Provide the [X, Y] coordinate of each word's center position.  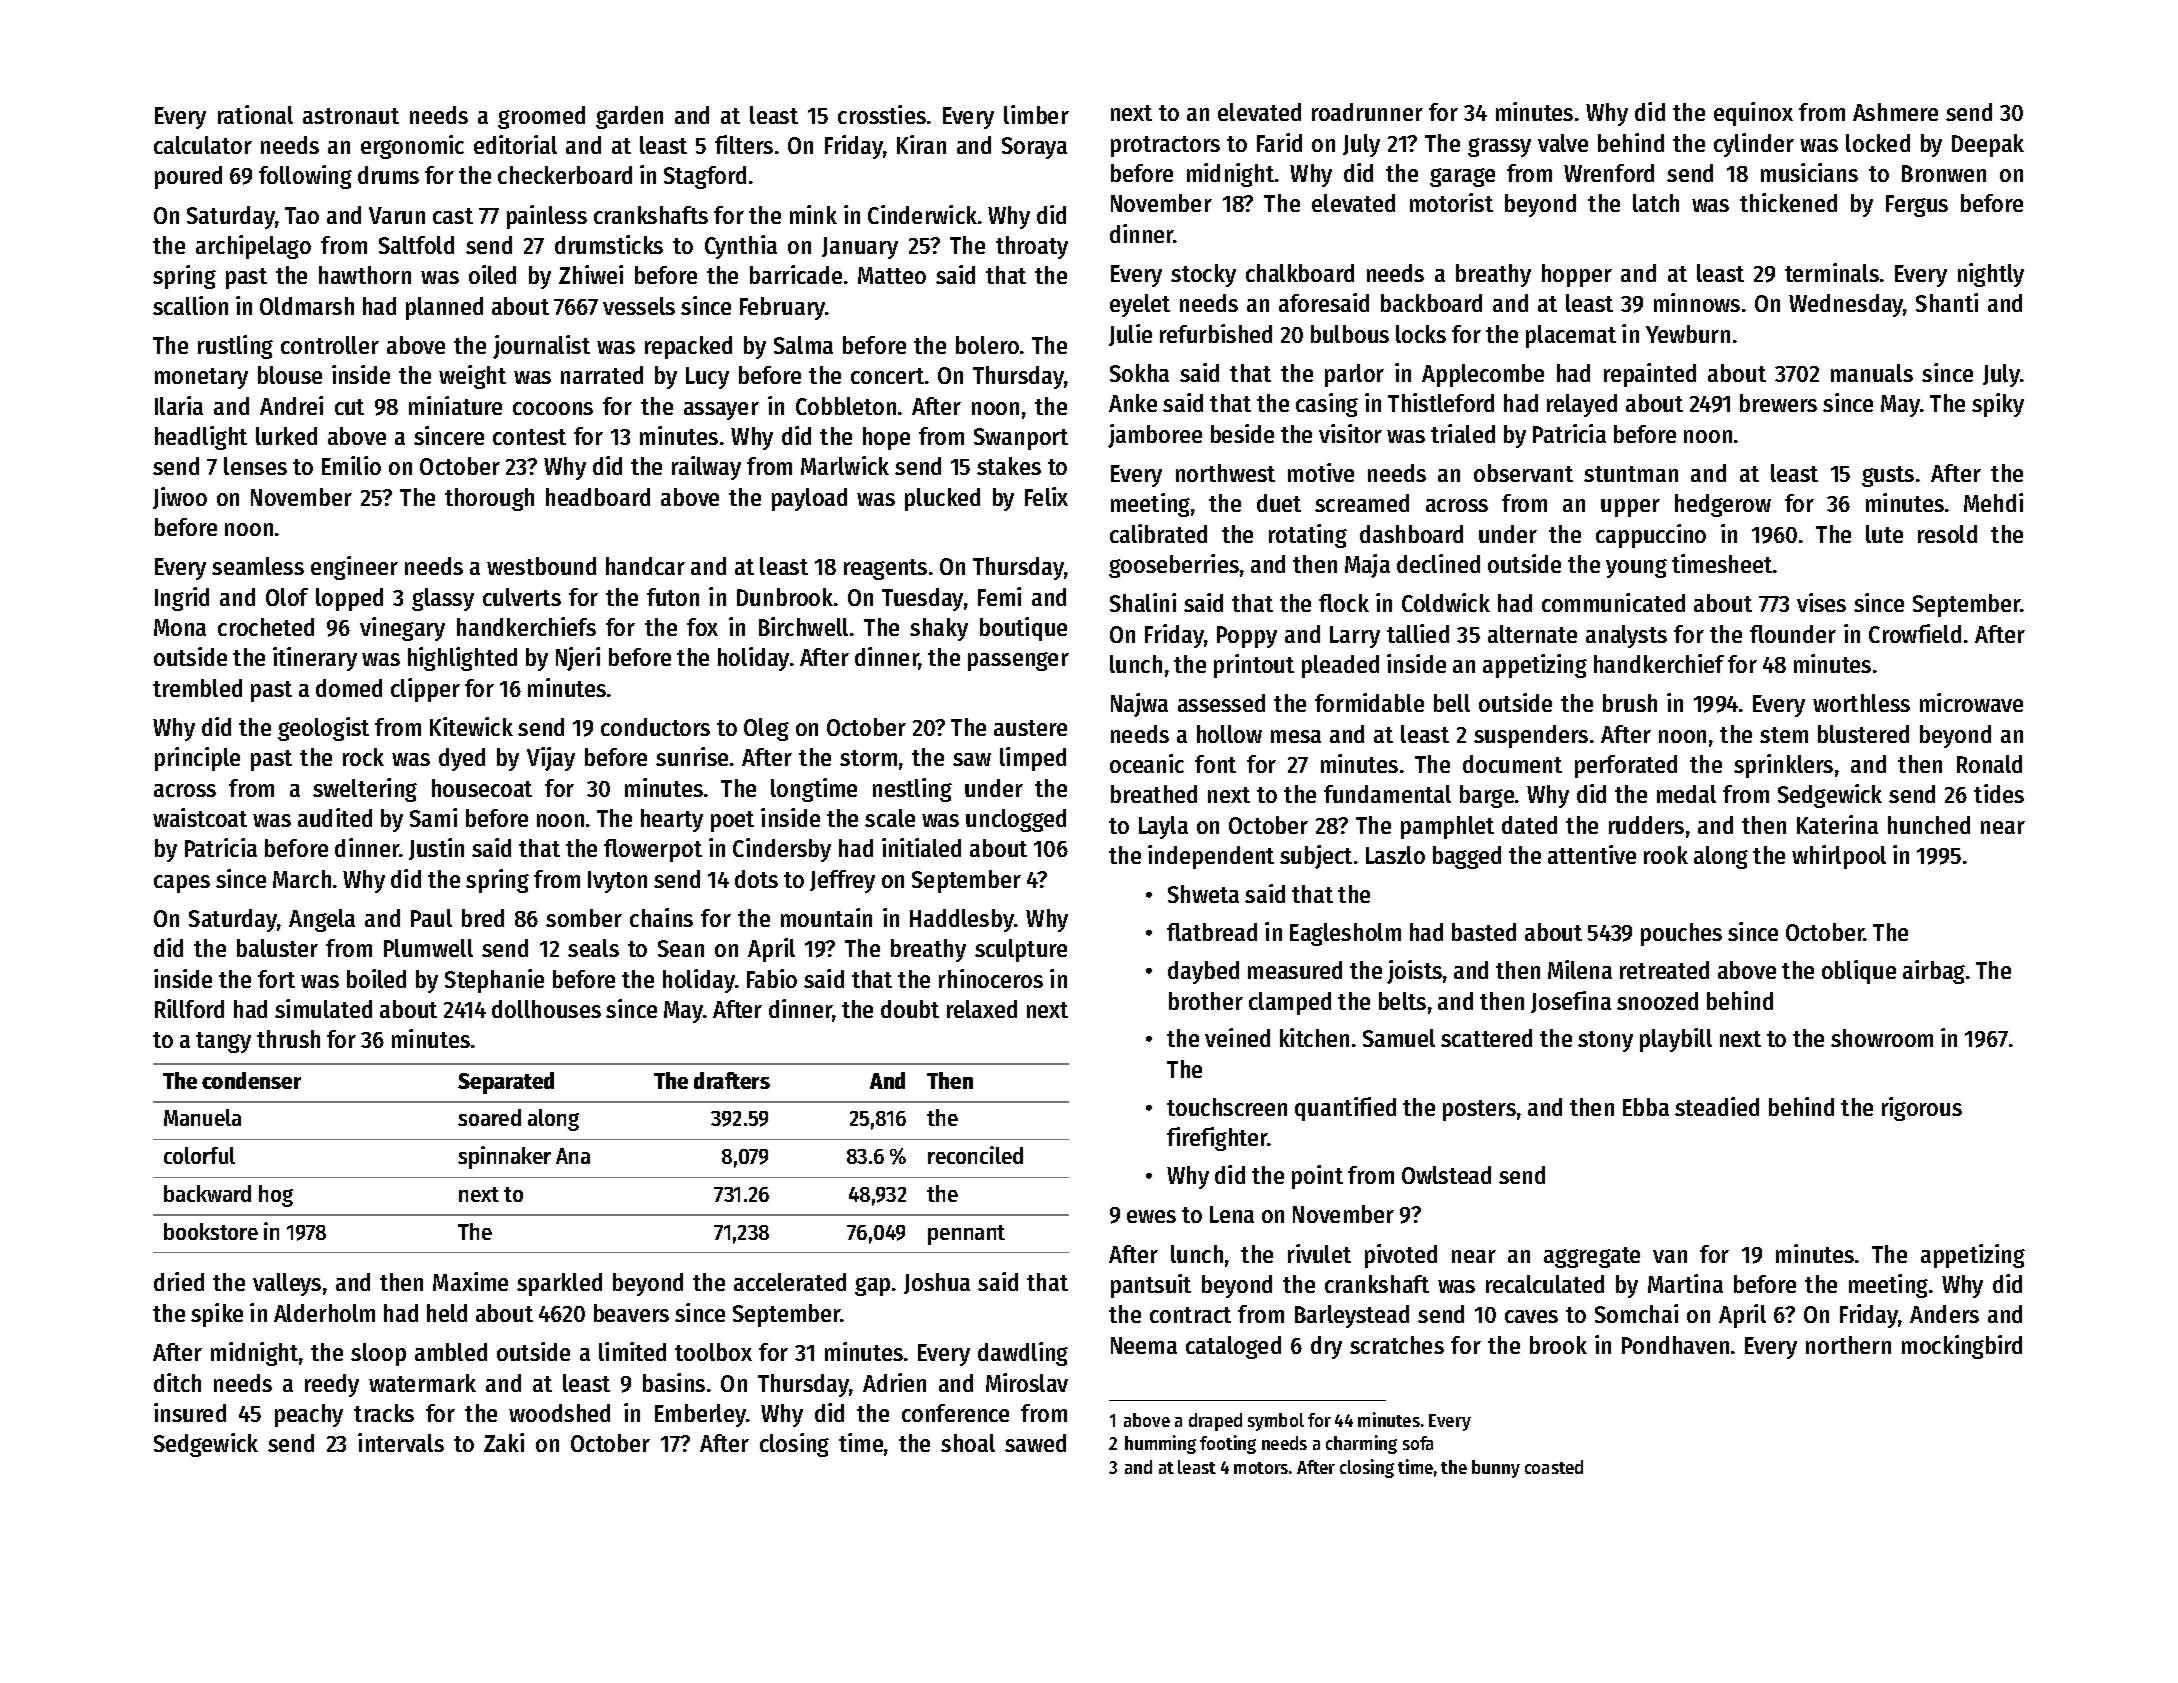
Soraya [1034, 148]
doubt [910, 1009]
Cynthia [741, 247]
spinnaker [504, 1157]
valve [1563, 143]
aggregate [1592, 1257]
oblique [1859, 972]
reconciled [975, 1155]
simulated [323, 1008]
